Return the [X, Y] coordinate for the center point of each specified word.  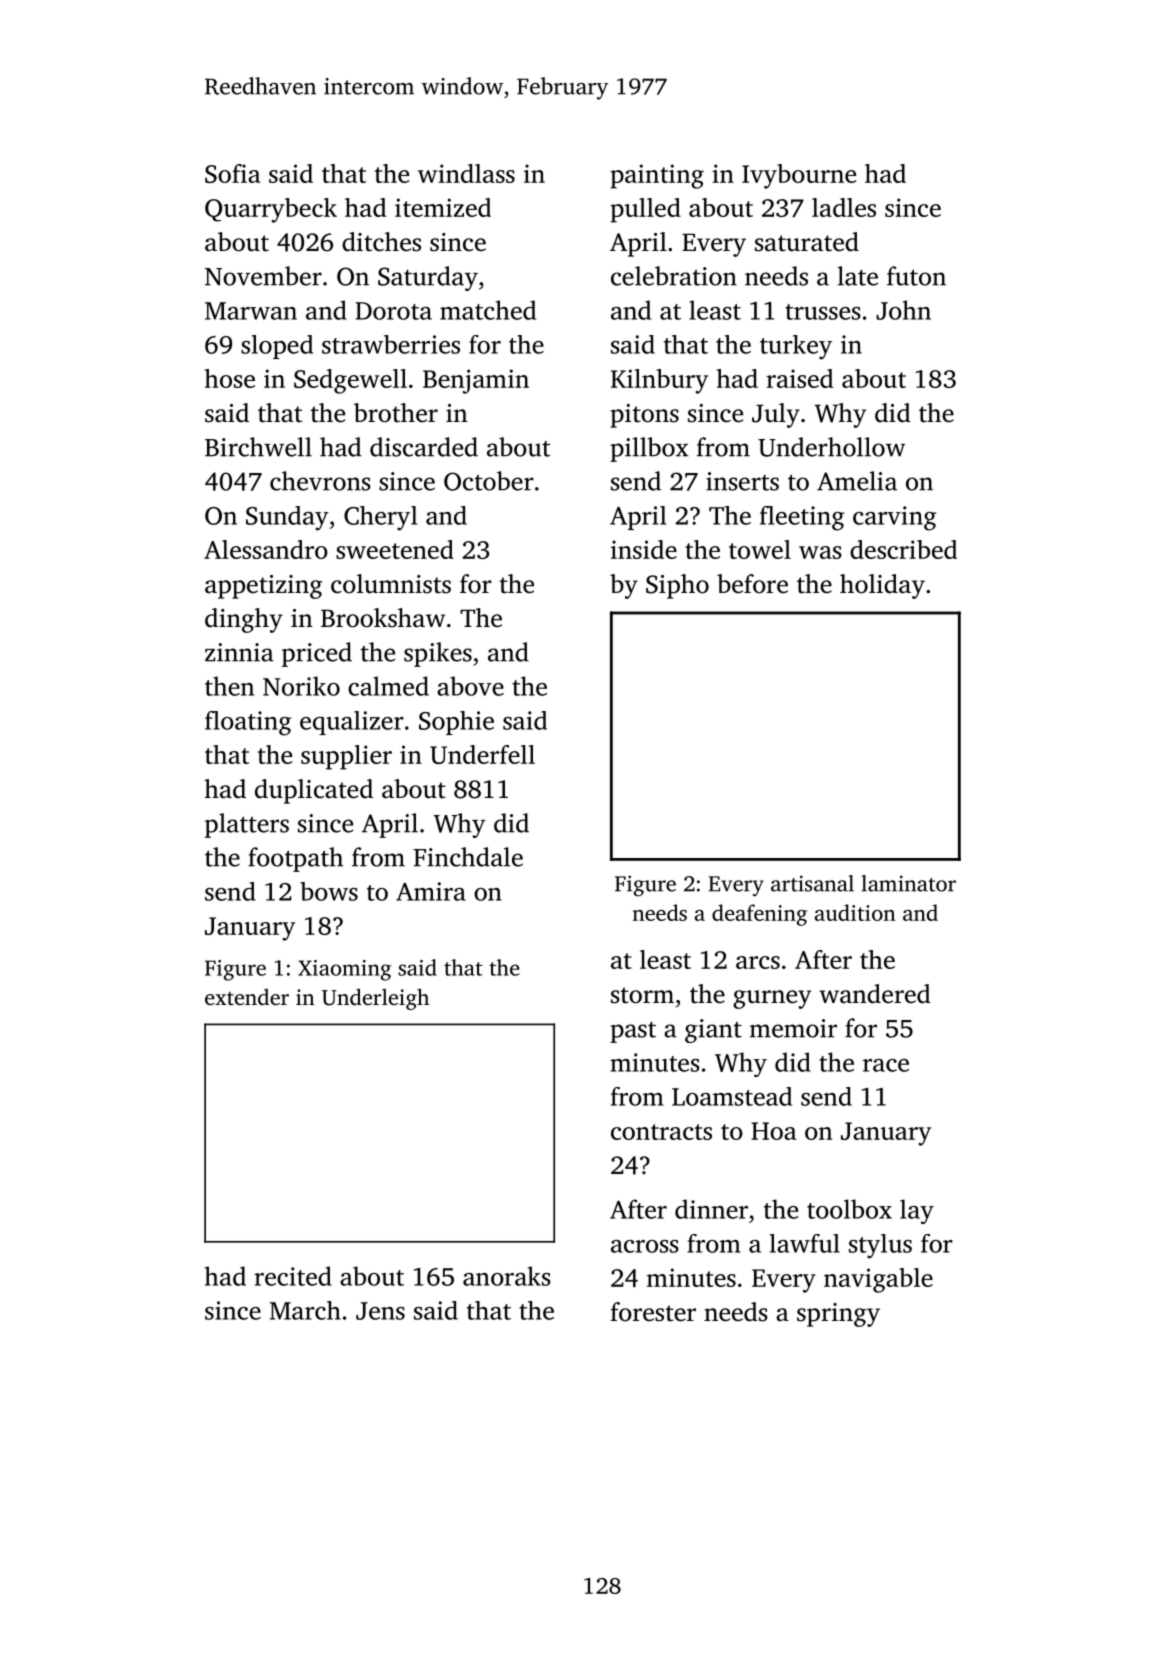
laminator [908, 883]
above [470, 686]
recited [293, 1276]
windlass [466, 173]
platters [247, 825]
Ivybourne [799, 176]
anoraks [507, 1276]
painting [657, 176]
